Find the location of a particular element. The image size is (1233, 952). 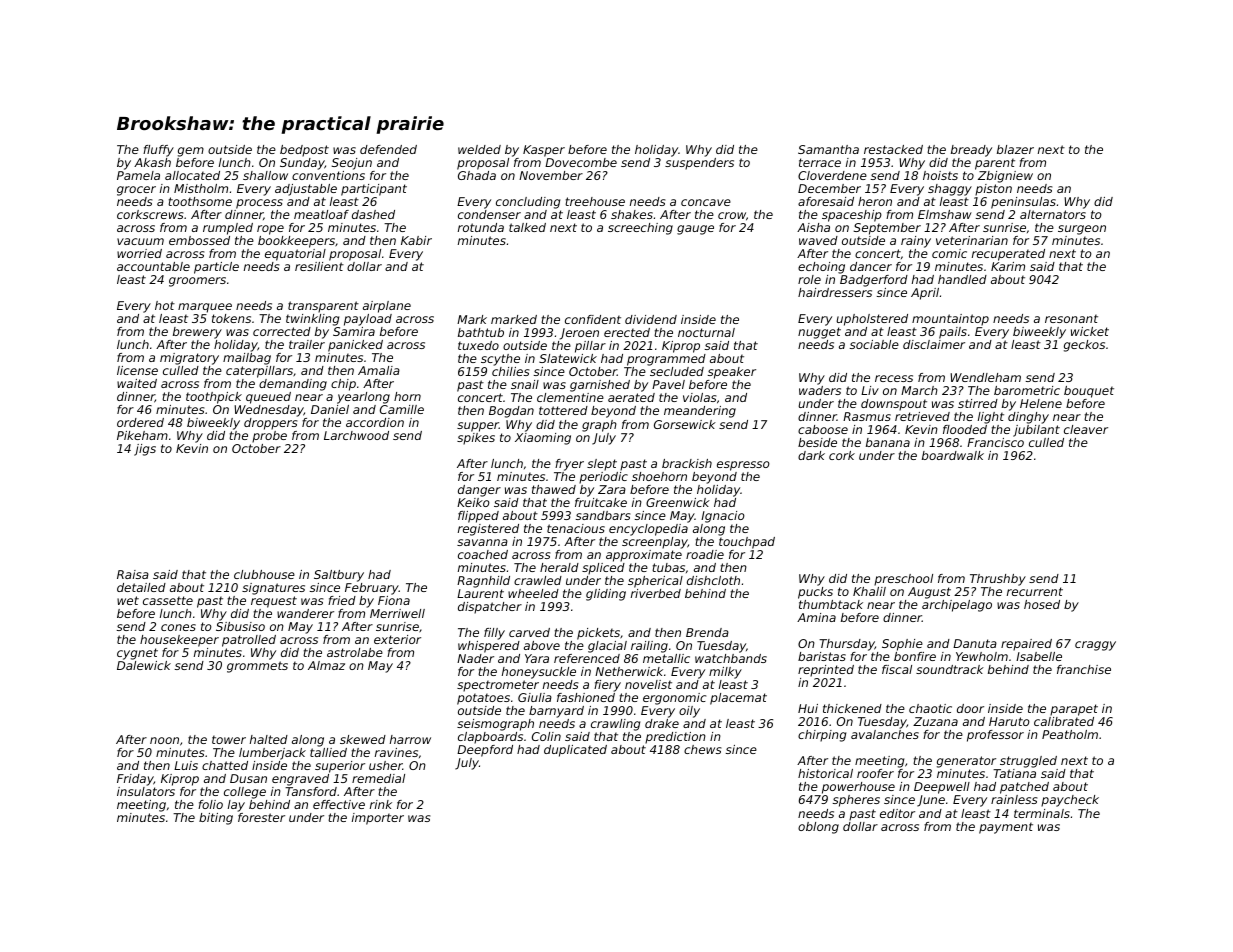

hot is located at coordinates (165, 305).
